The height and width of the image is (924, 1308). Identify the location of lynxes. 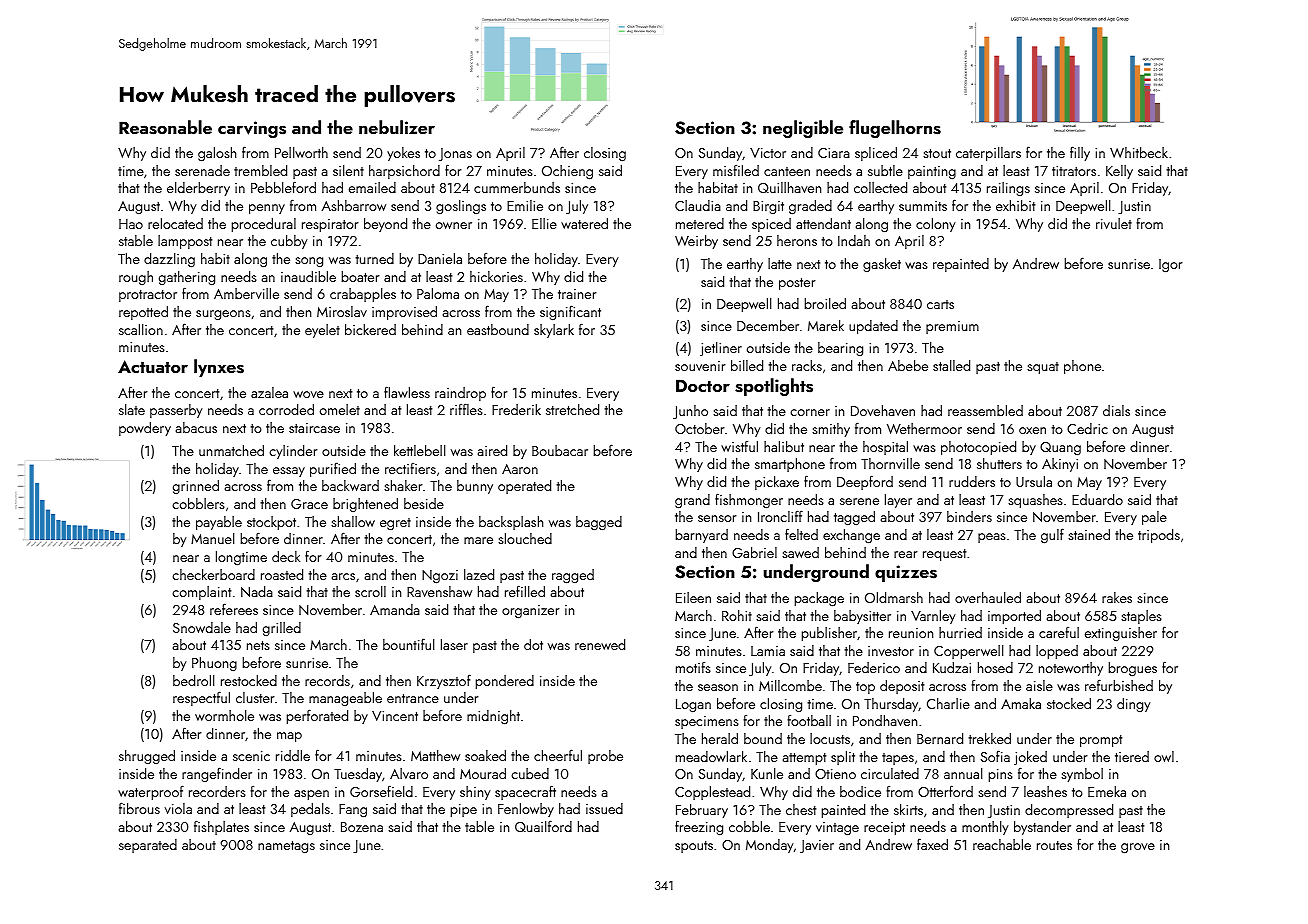
(219, 368).
